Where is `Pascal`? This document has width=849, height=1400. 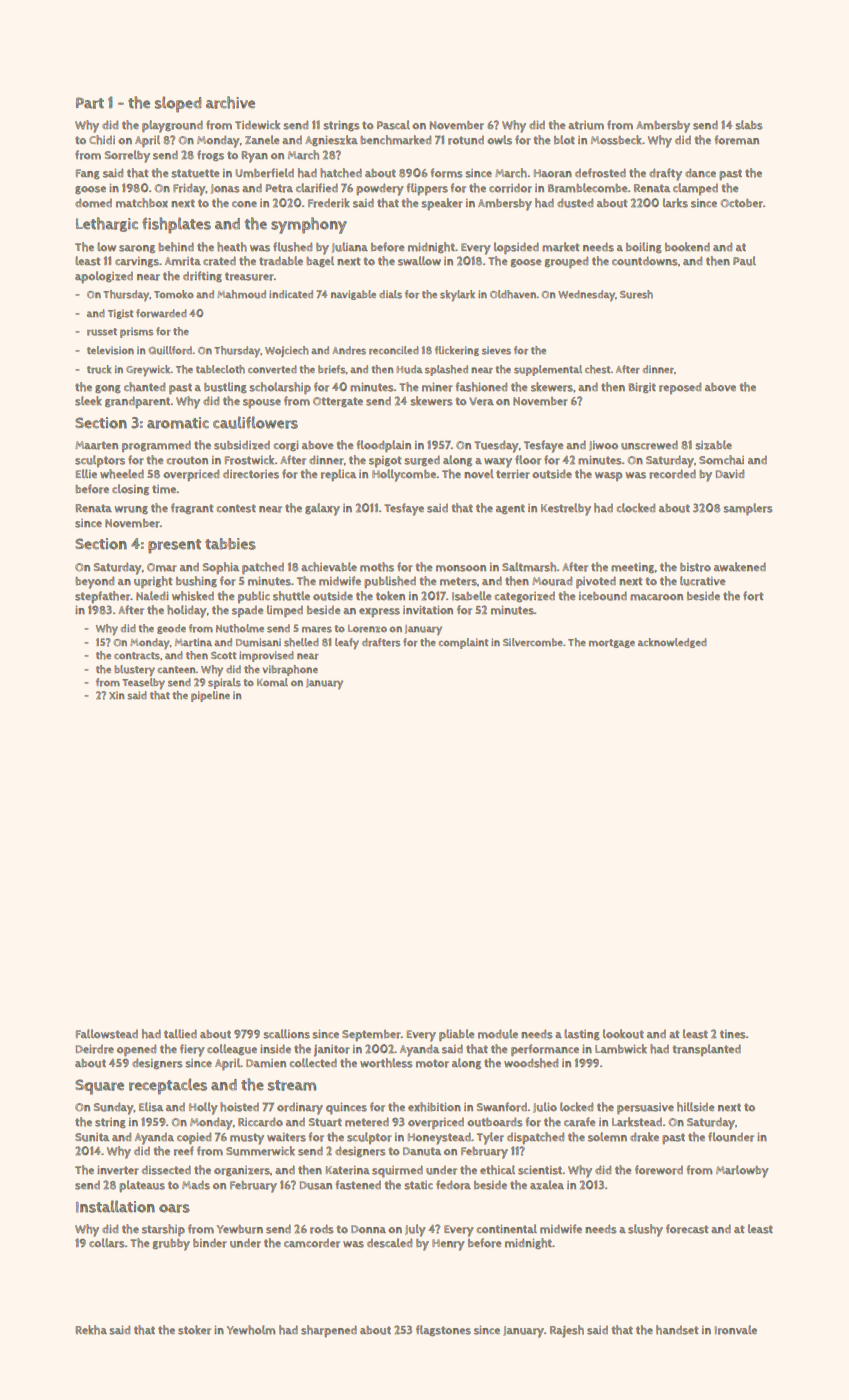 Pascal is located at coordinates (393, 125).
